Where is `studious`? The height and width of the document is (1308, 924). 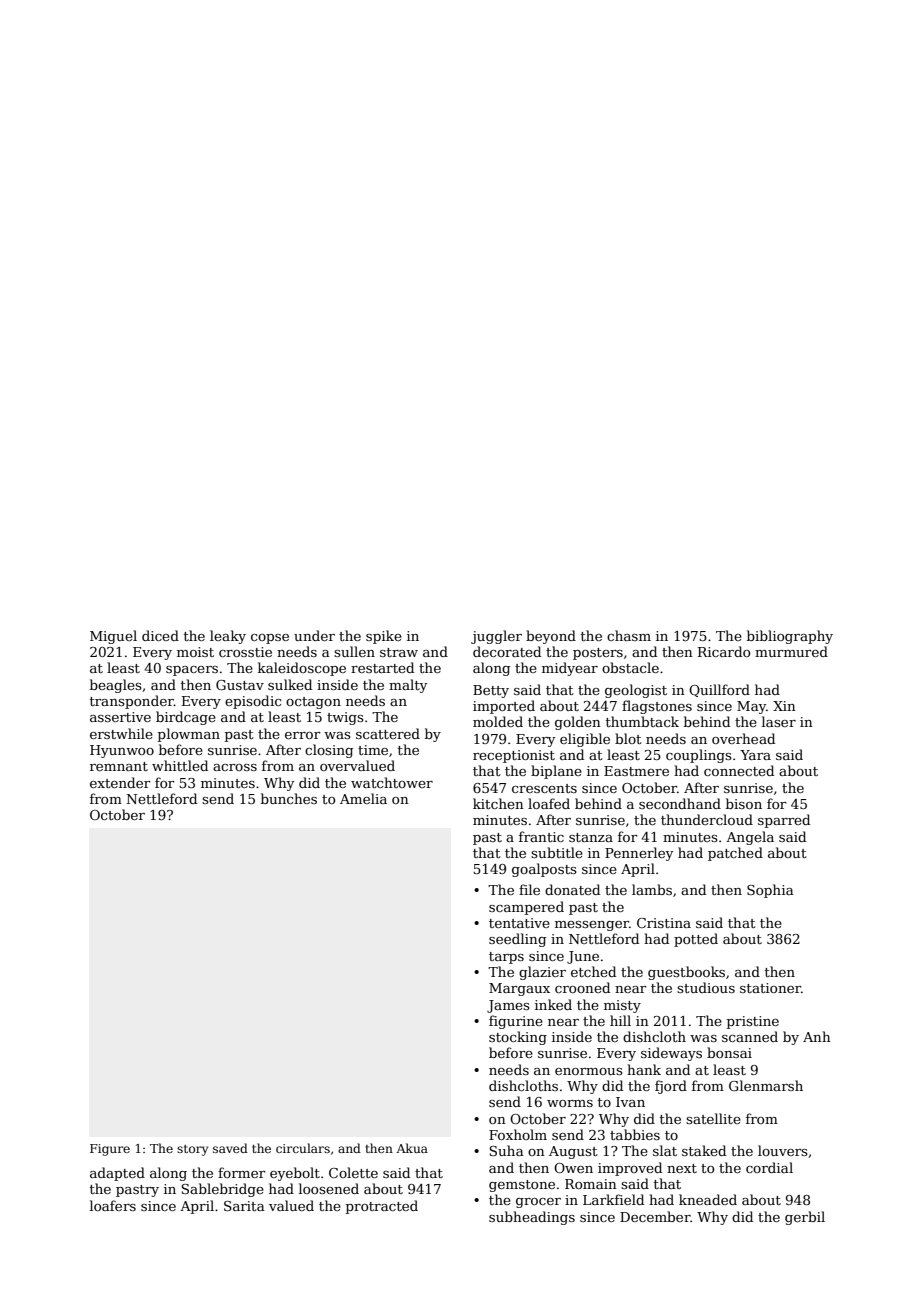 studious is located at coordinates (706, 987).
